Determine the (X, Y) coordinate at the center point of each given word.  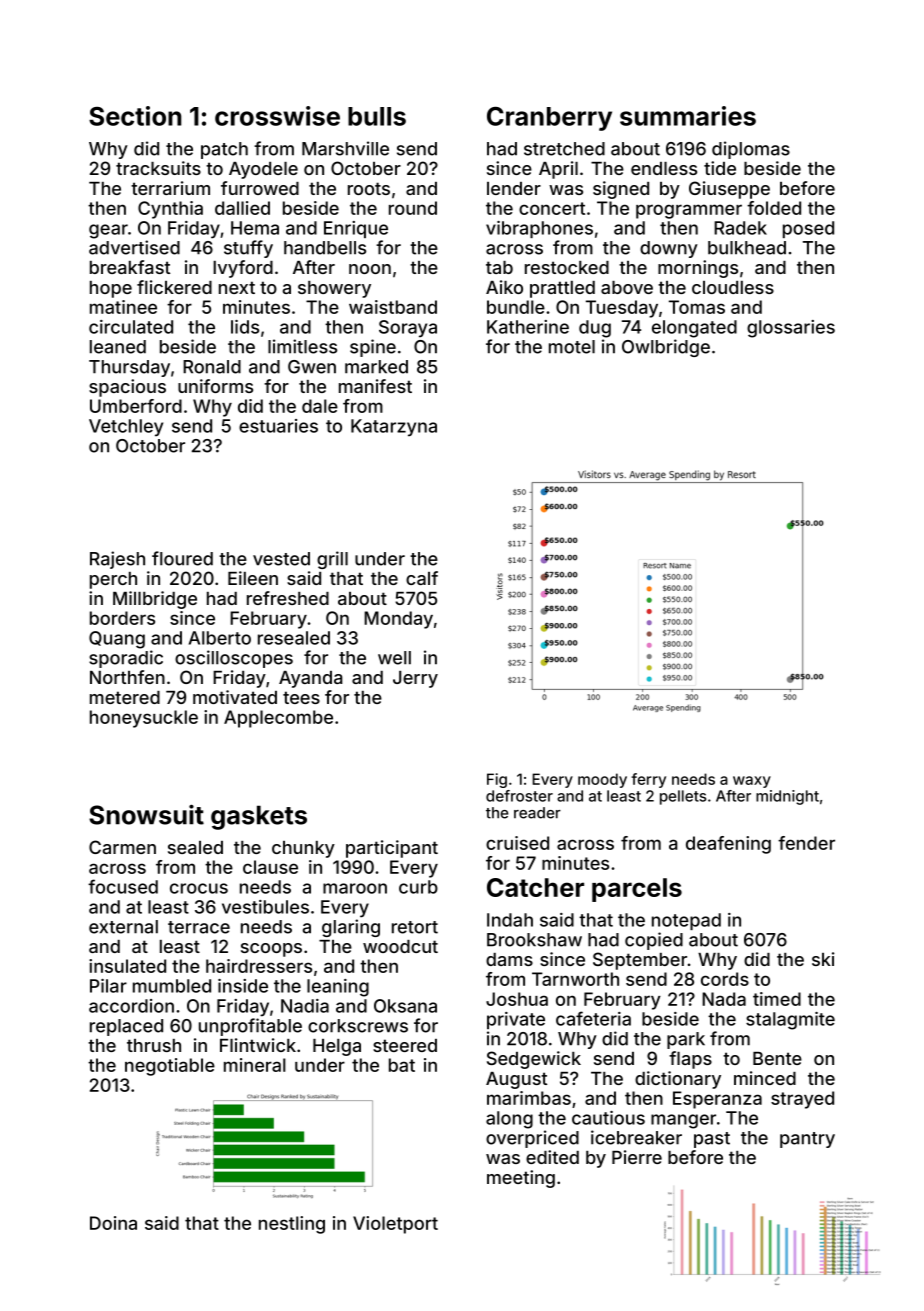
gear (108, 231)
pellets (683, 797)
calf (422, 578)
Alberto (220, 638)
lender (514, 188)
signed (621, 190)
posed (808, 229)
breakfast (130, 267)
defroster (519, 796)
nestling (292, 1225)
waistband (393, 307)
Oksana (405, 1006)
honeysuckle (144, 719)
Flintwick (258, 1045)
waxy (752, 782)
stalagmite (790, 1021)
